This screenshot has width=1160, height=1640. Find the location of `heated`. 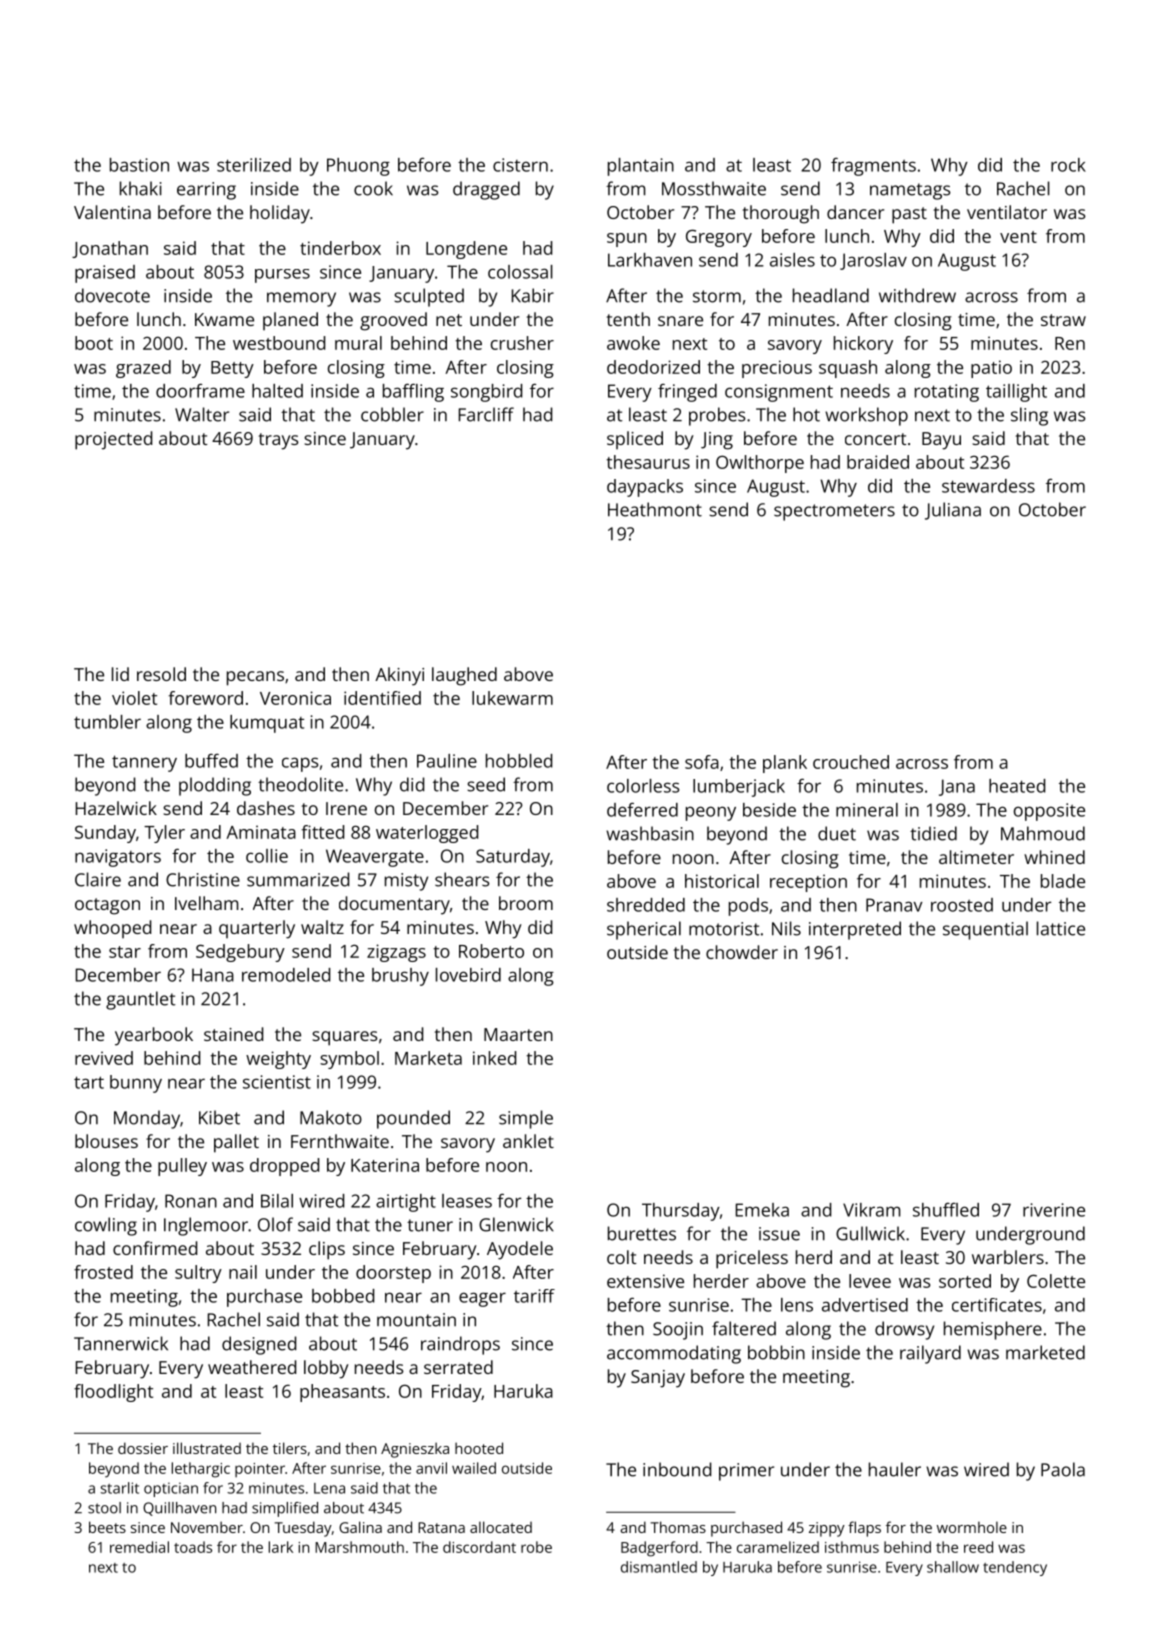

heated is located at coordinates (1017, 786).
